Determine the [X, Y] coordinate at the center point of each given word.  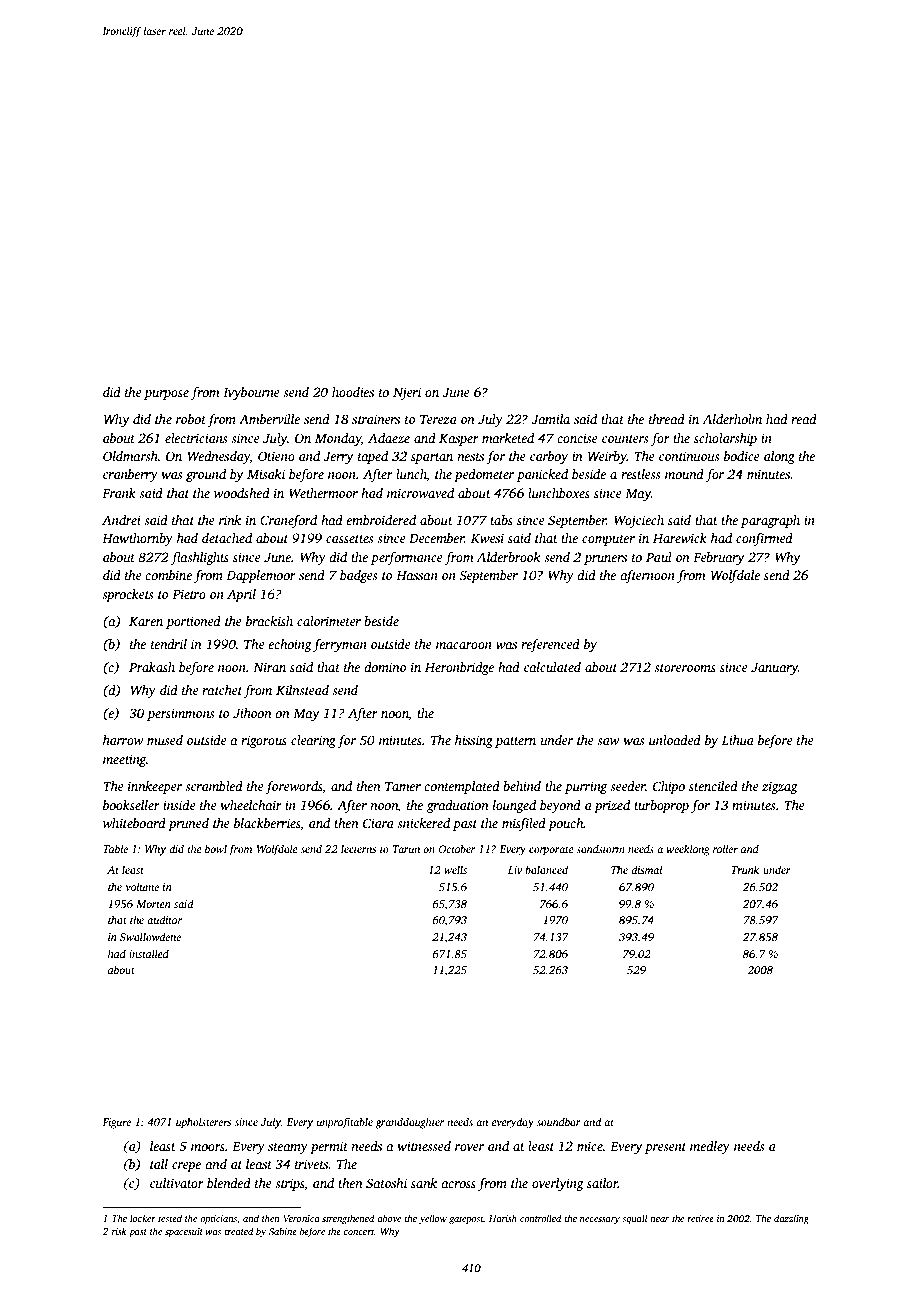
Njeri [407, 393]
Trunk [745, 869]
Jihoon [252, 713]
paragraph [770, 521]
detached [227, 538]
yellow [433, 1219]
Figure [116, 1123]
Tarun [406, 849]
